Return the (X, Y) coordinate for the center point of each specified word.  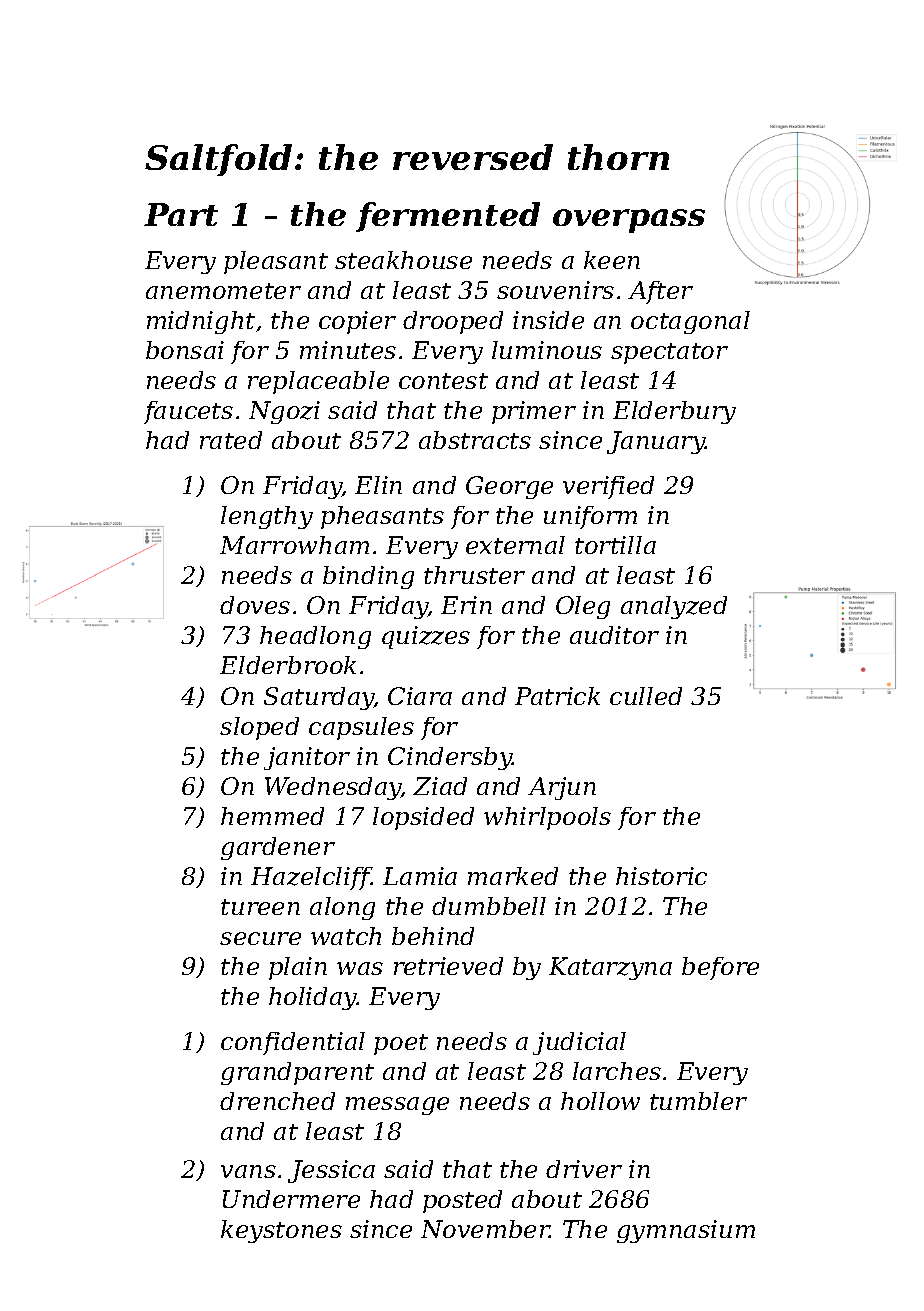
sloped (259, 728)
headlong (315, 637)
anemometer (223, 291)
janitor (307, 758)
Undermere (291, 1199)
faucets (188, 412)
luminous (547, 350)
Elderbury (674, 412)
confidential (293, 1043)
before (720, 968)
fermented (448, 217)
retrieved (448, 966)
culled (646, 696)
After (660, 292)
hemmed (272, 816)
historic (661, 876)
